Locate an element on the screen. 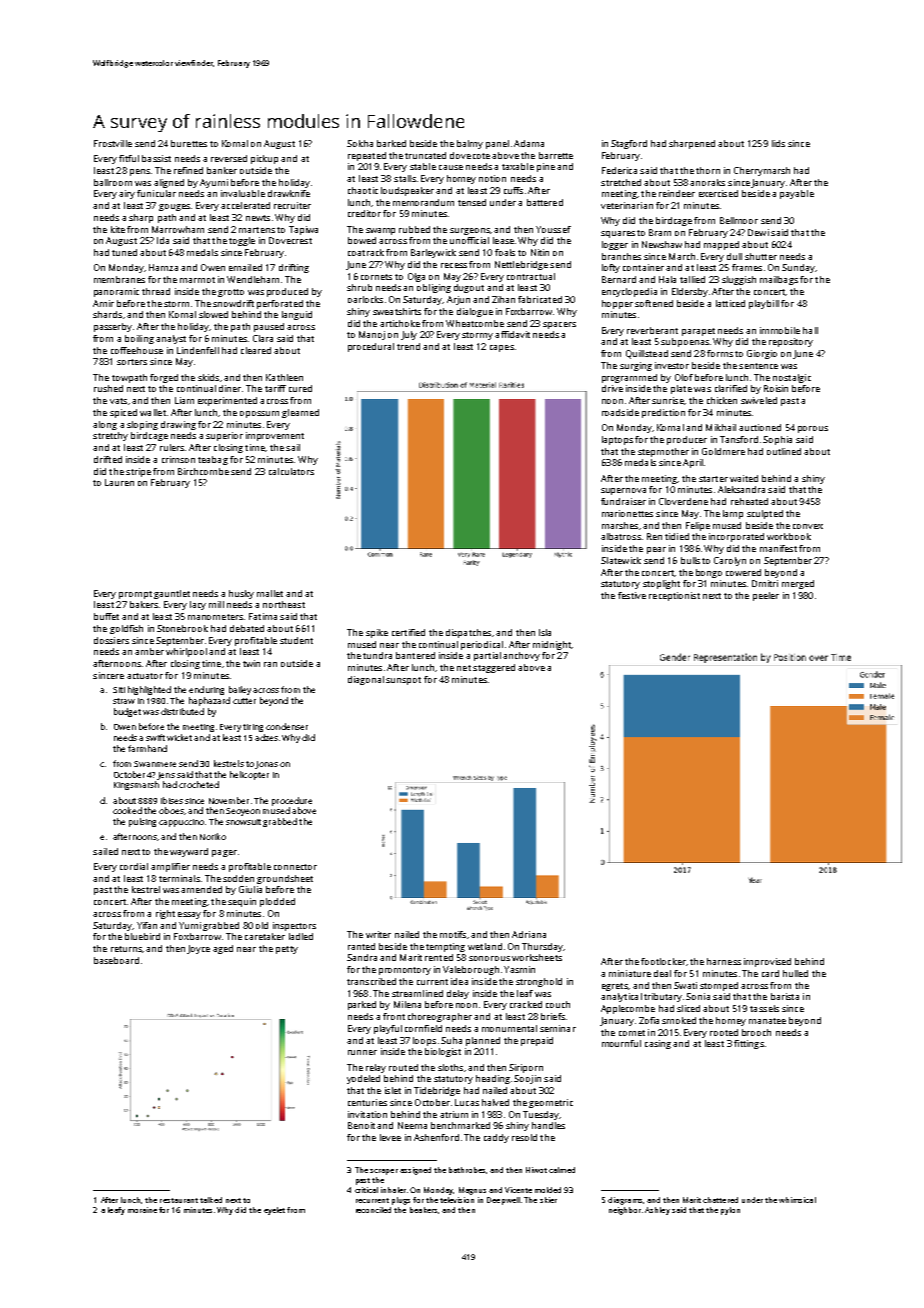 Image resolution: width=924 pixels, height=1308 pixels. hall is located at coordinates (810, 330).
